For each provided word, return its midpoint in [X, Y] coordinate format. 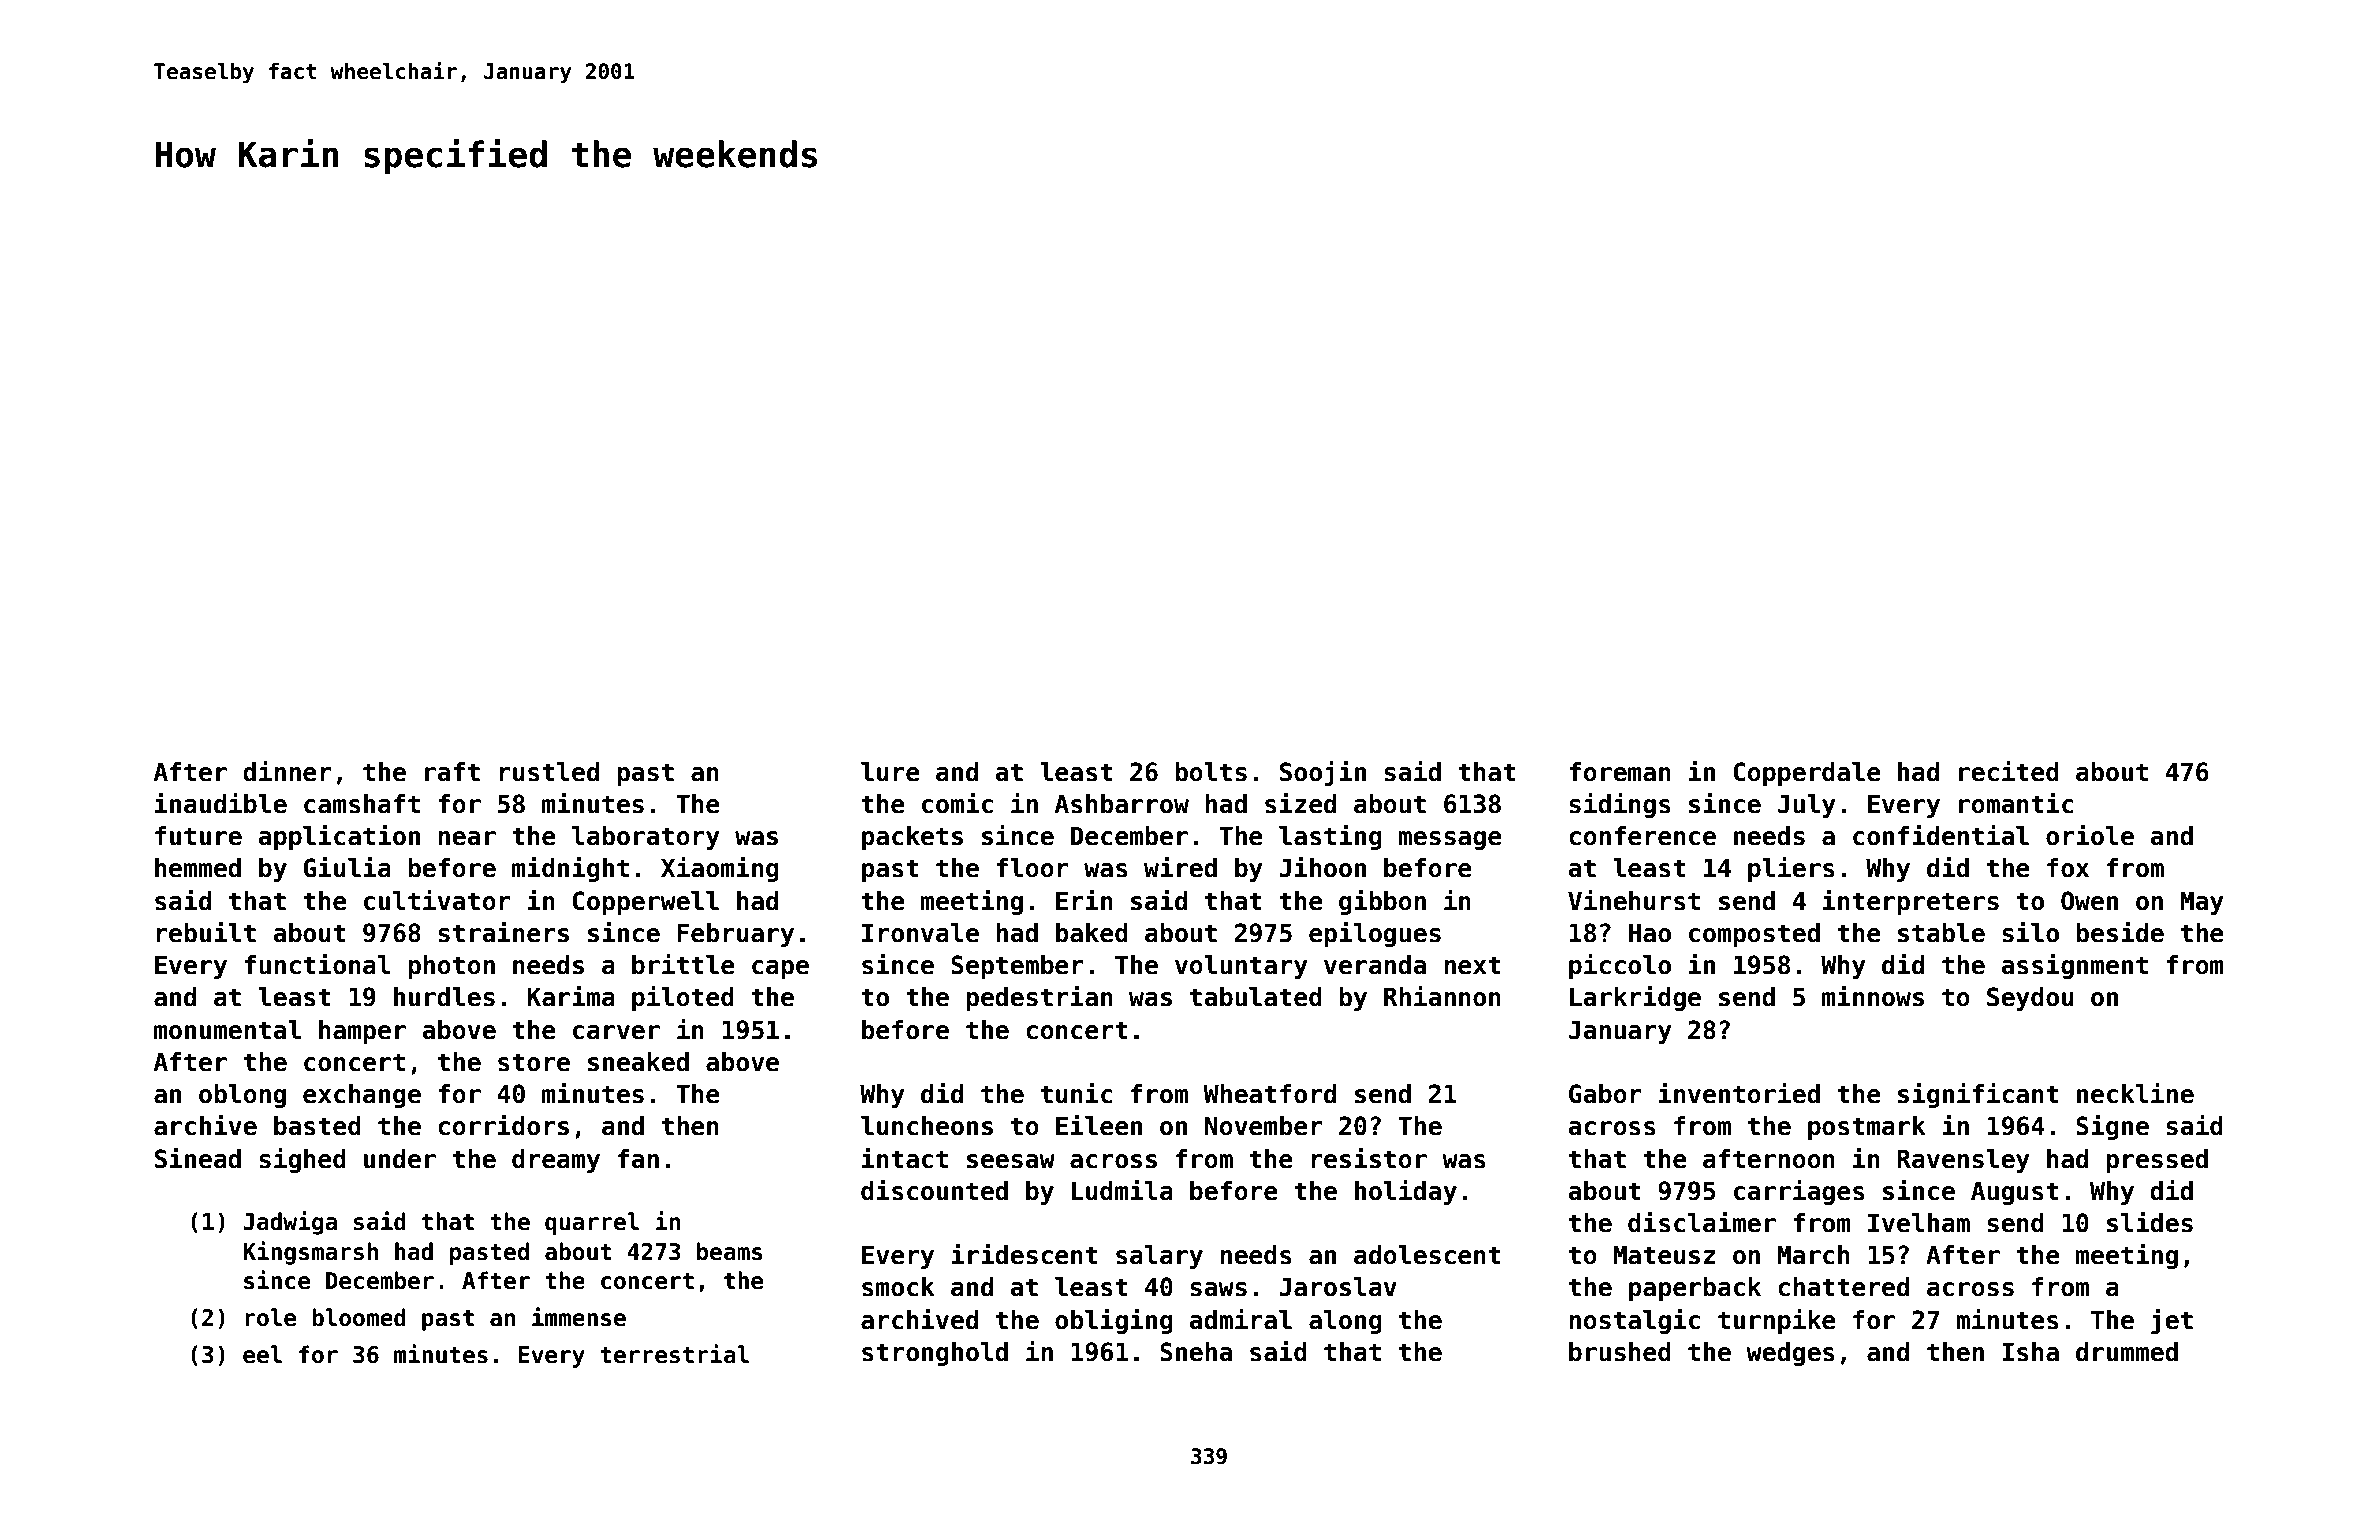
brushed [1620, 1352]
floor [1032, 868]
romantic [2016, 803]
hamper [362, 1032]
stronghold [935, 1354]
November [1264, 1126]
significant [1978, 1095]
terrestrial [674, 1354]
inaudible [221, 803]
